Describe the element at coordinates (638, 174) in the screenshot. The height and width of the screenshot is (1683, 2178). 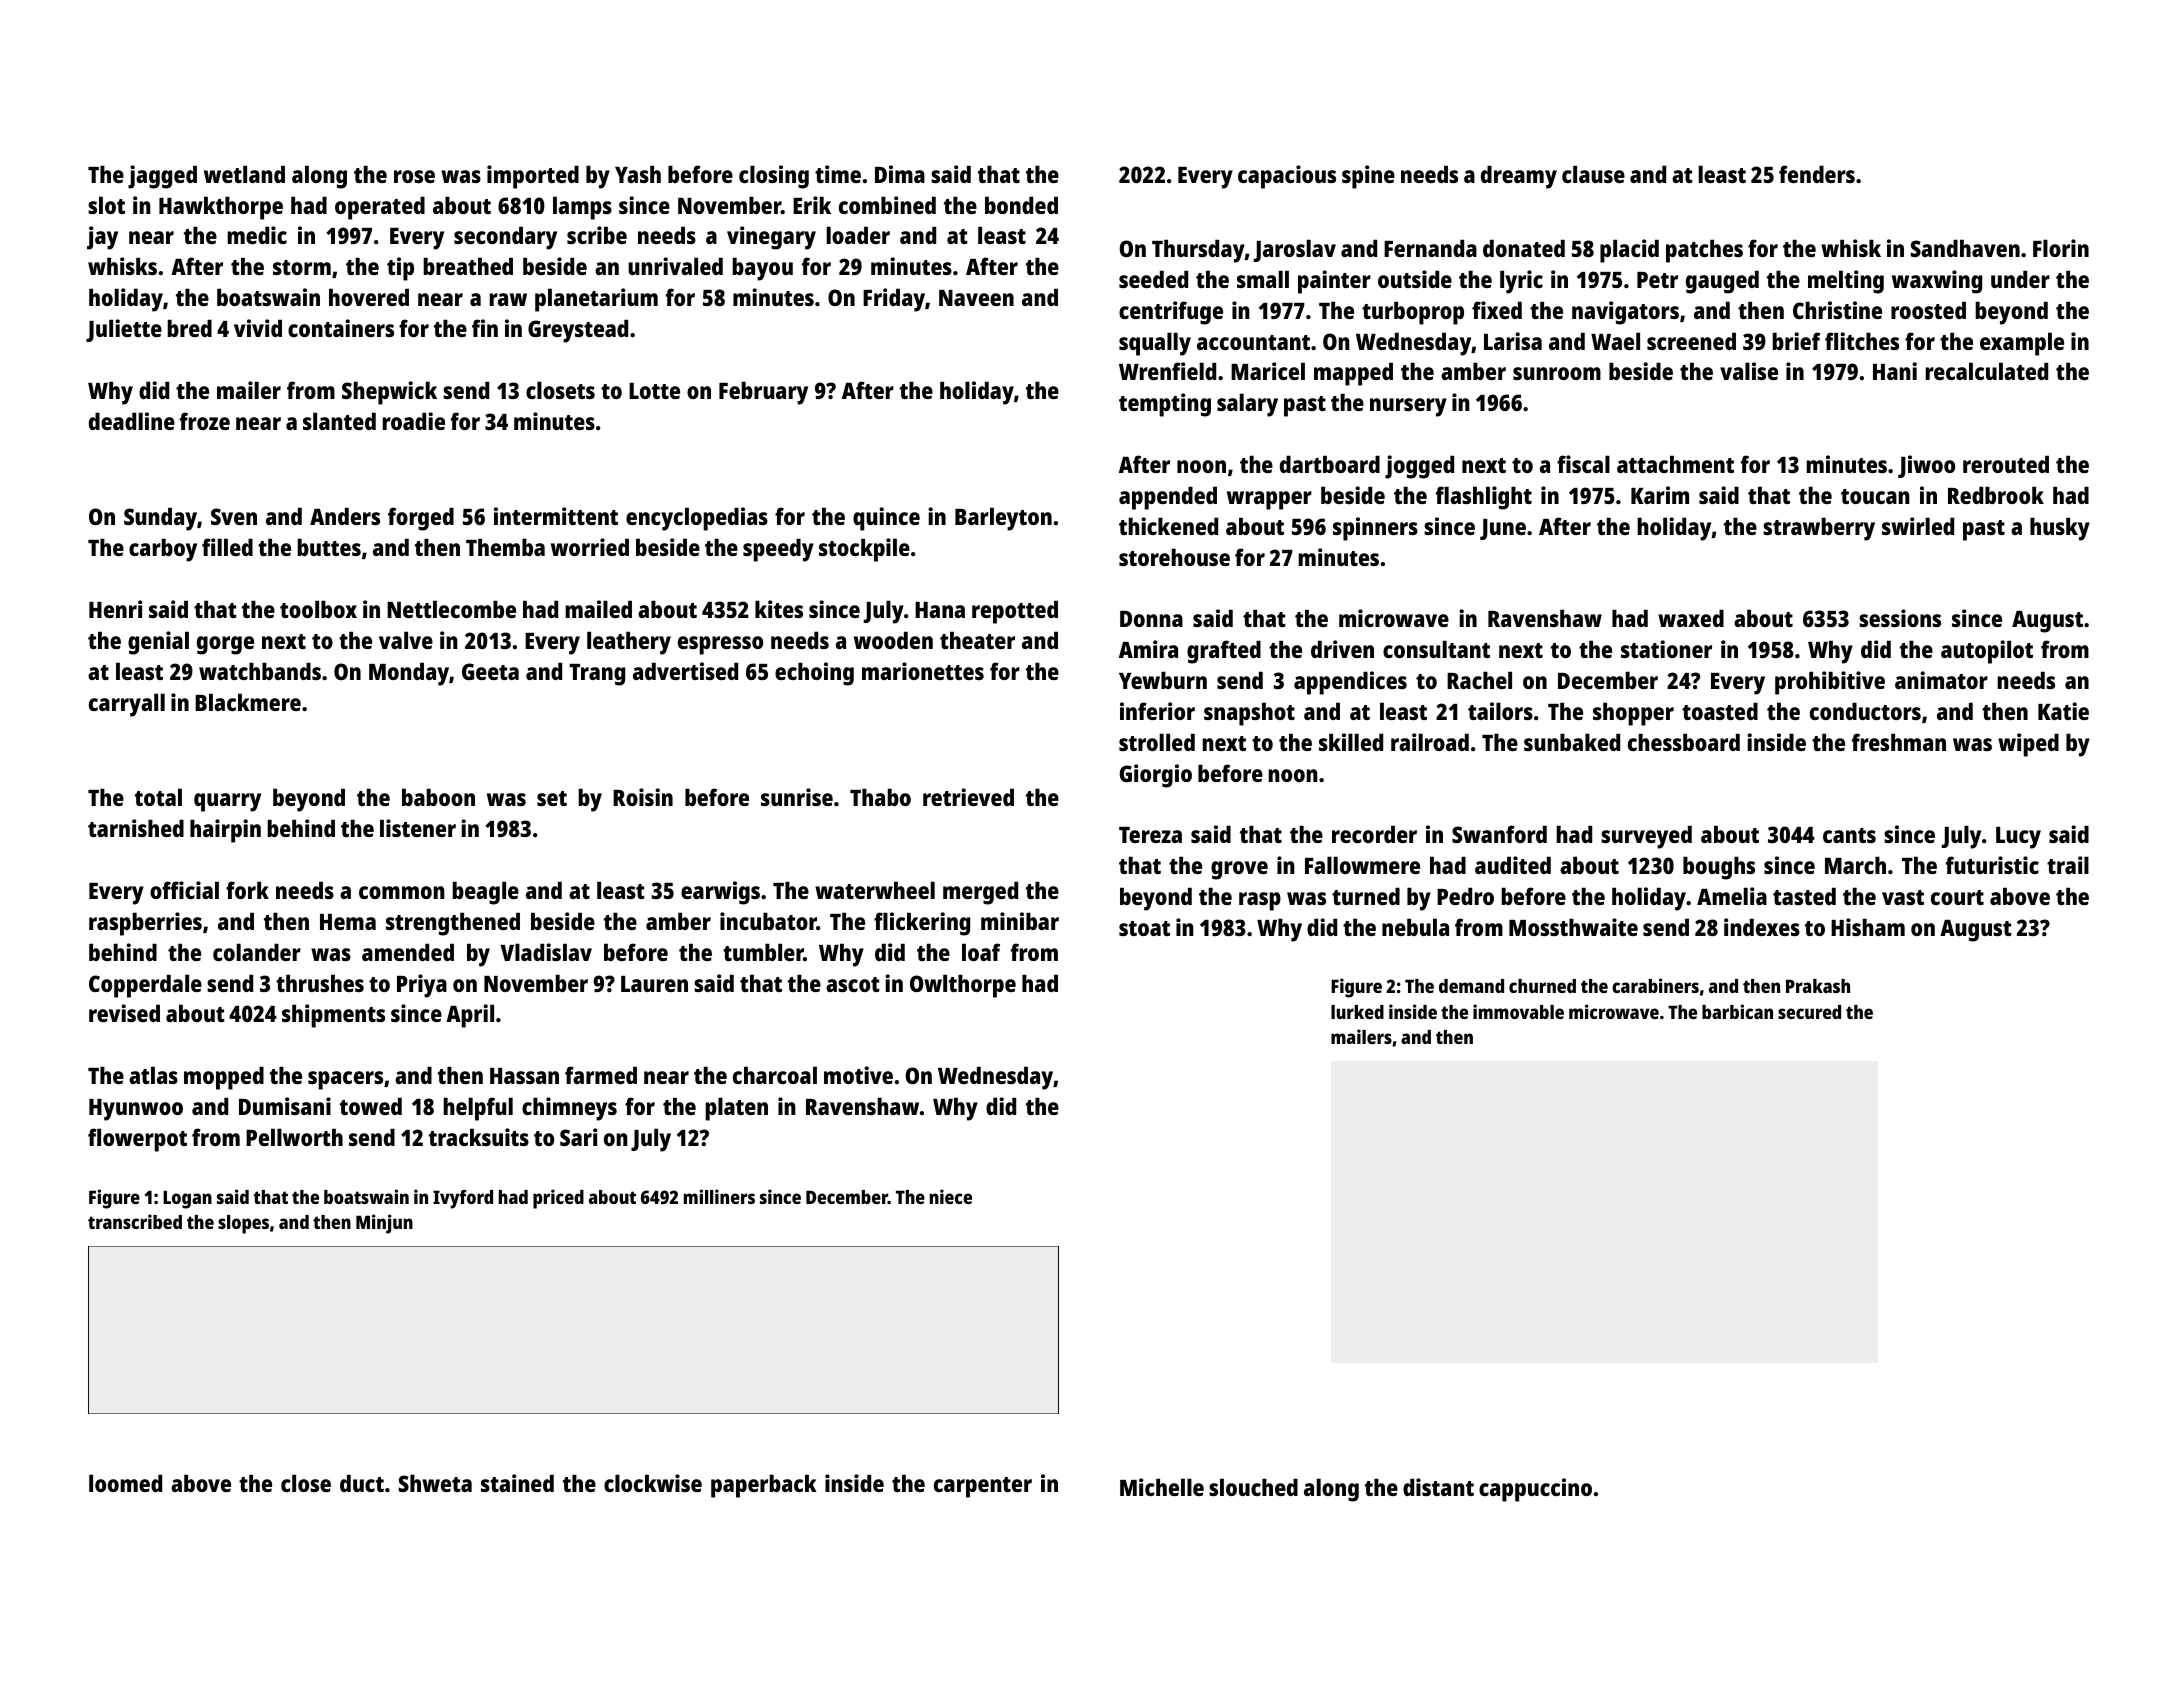
I see `Yash` at that location.
